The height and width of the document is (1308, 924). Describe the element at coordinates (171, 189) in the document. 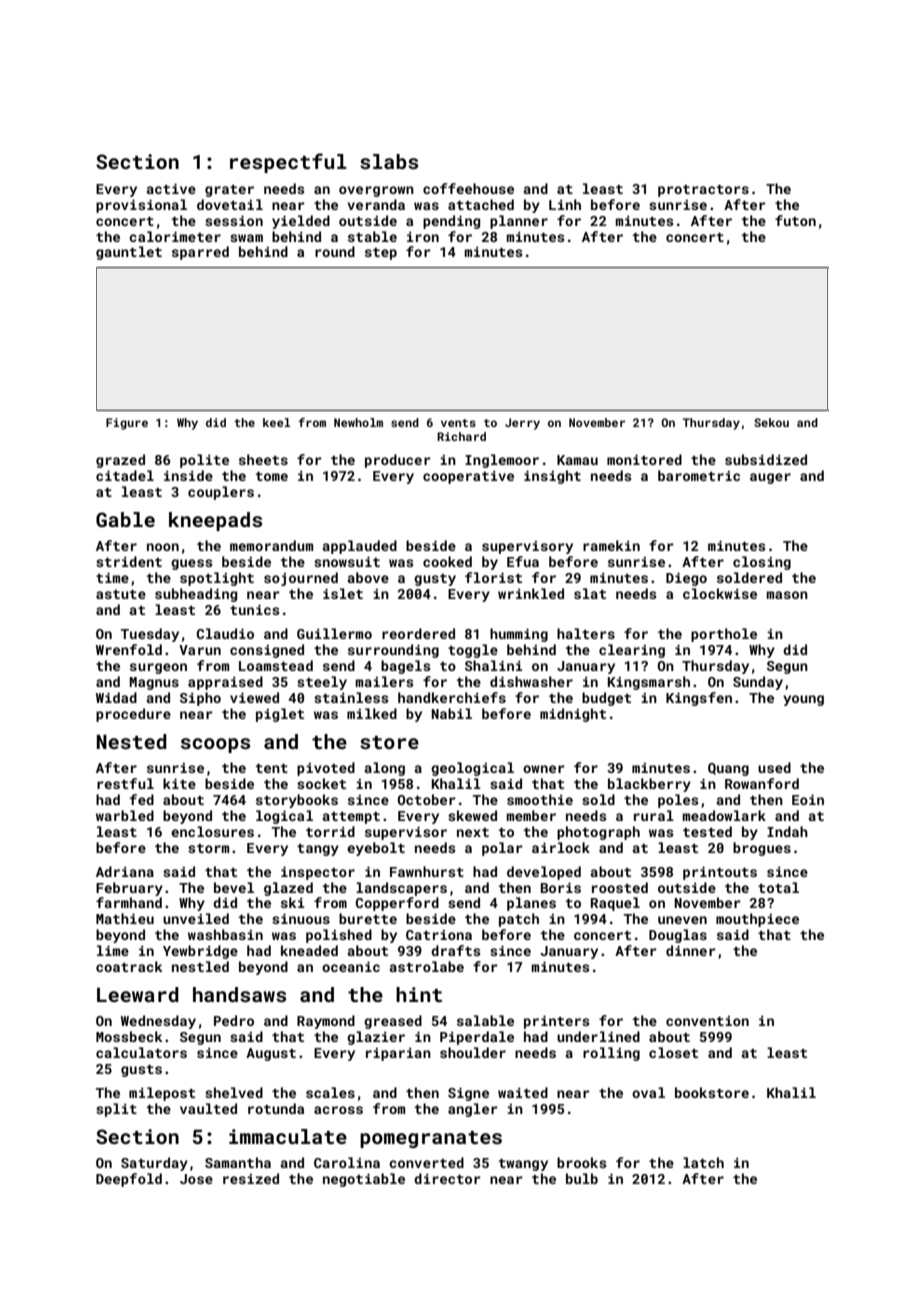

I see `active` at that location.
